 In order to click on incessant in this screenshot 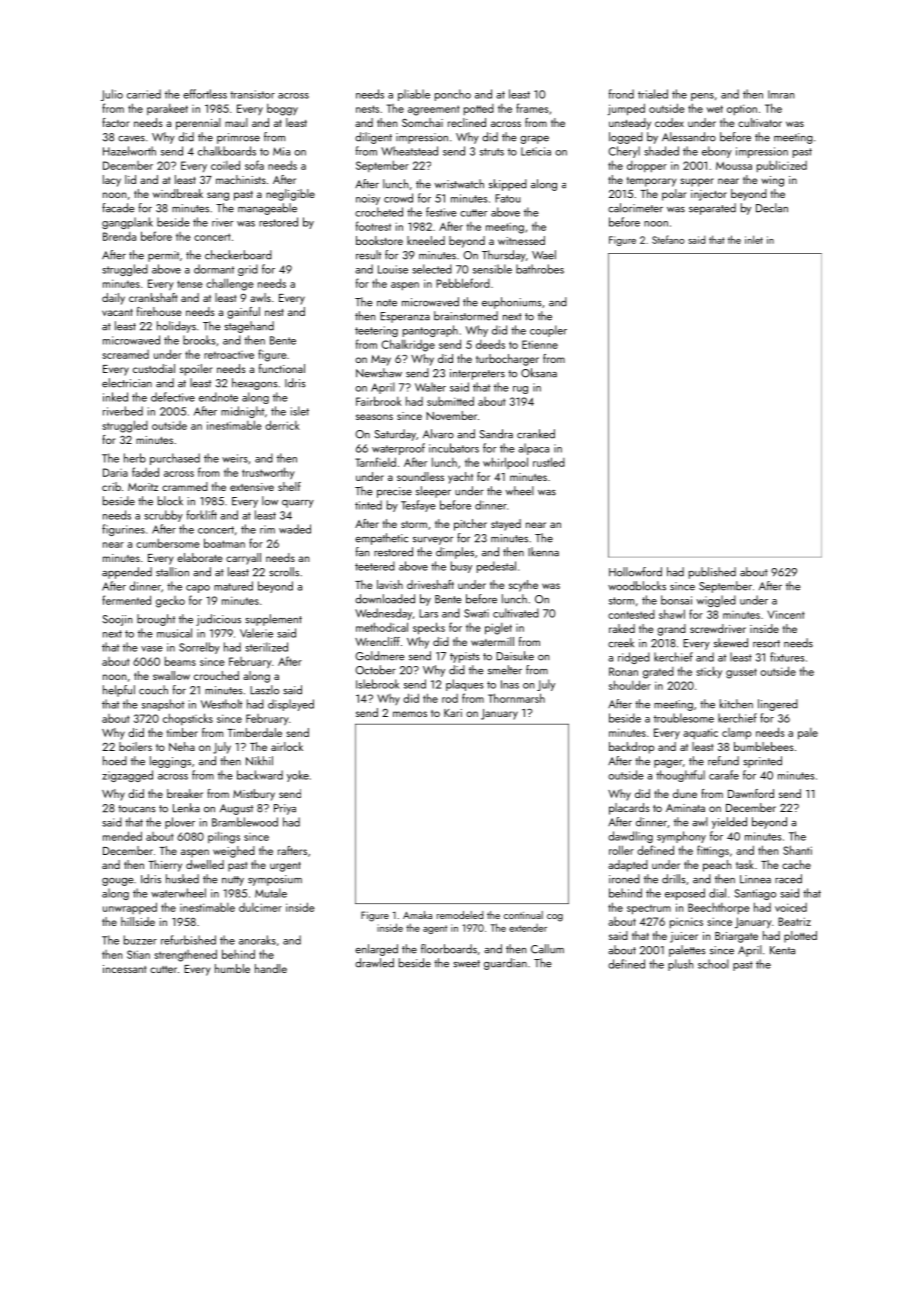, I will do `click(124, 969)`.
